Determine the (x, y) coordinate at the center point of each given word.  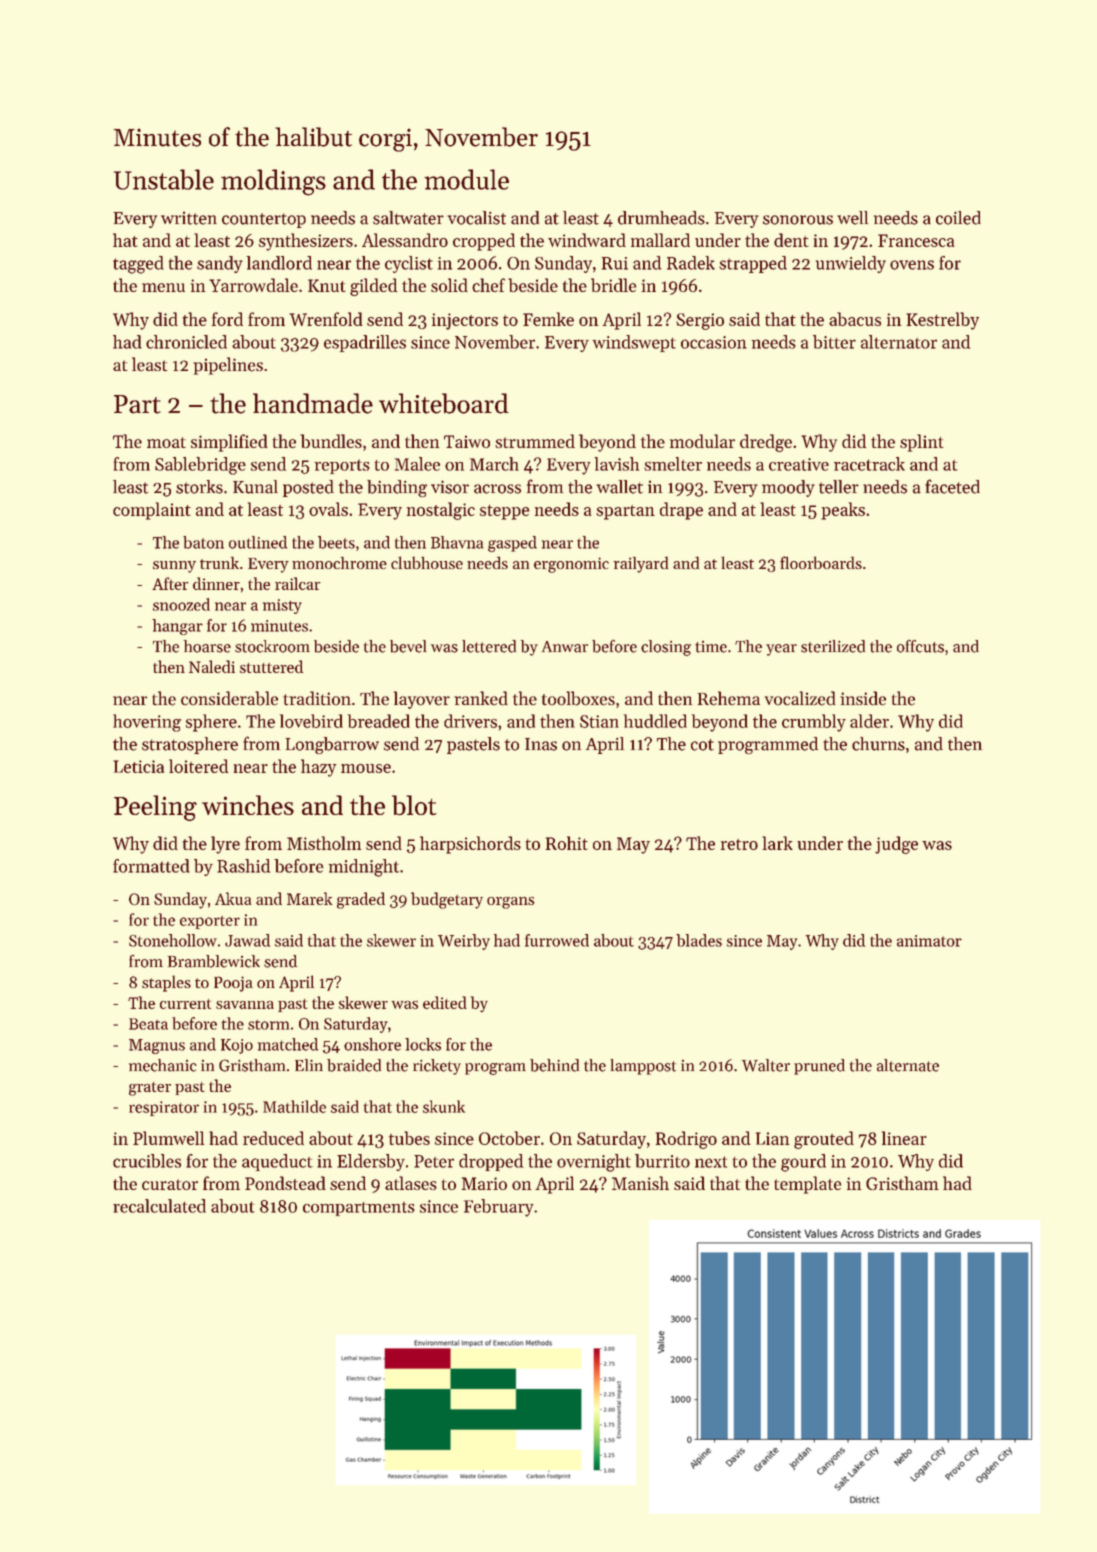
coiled (958, 218)
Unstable (164, 179)
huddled (655, 721)
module (466, 179)
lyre (225, 845)
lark (777, 843)
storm (268, 1025)
